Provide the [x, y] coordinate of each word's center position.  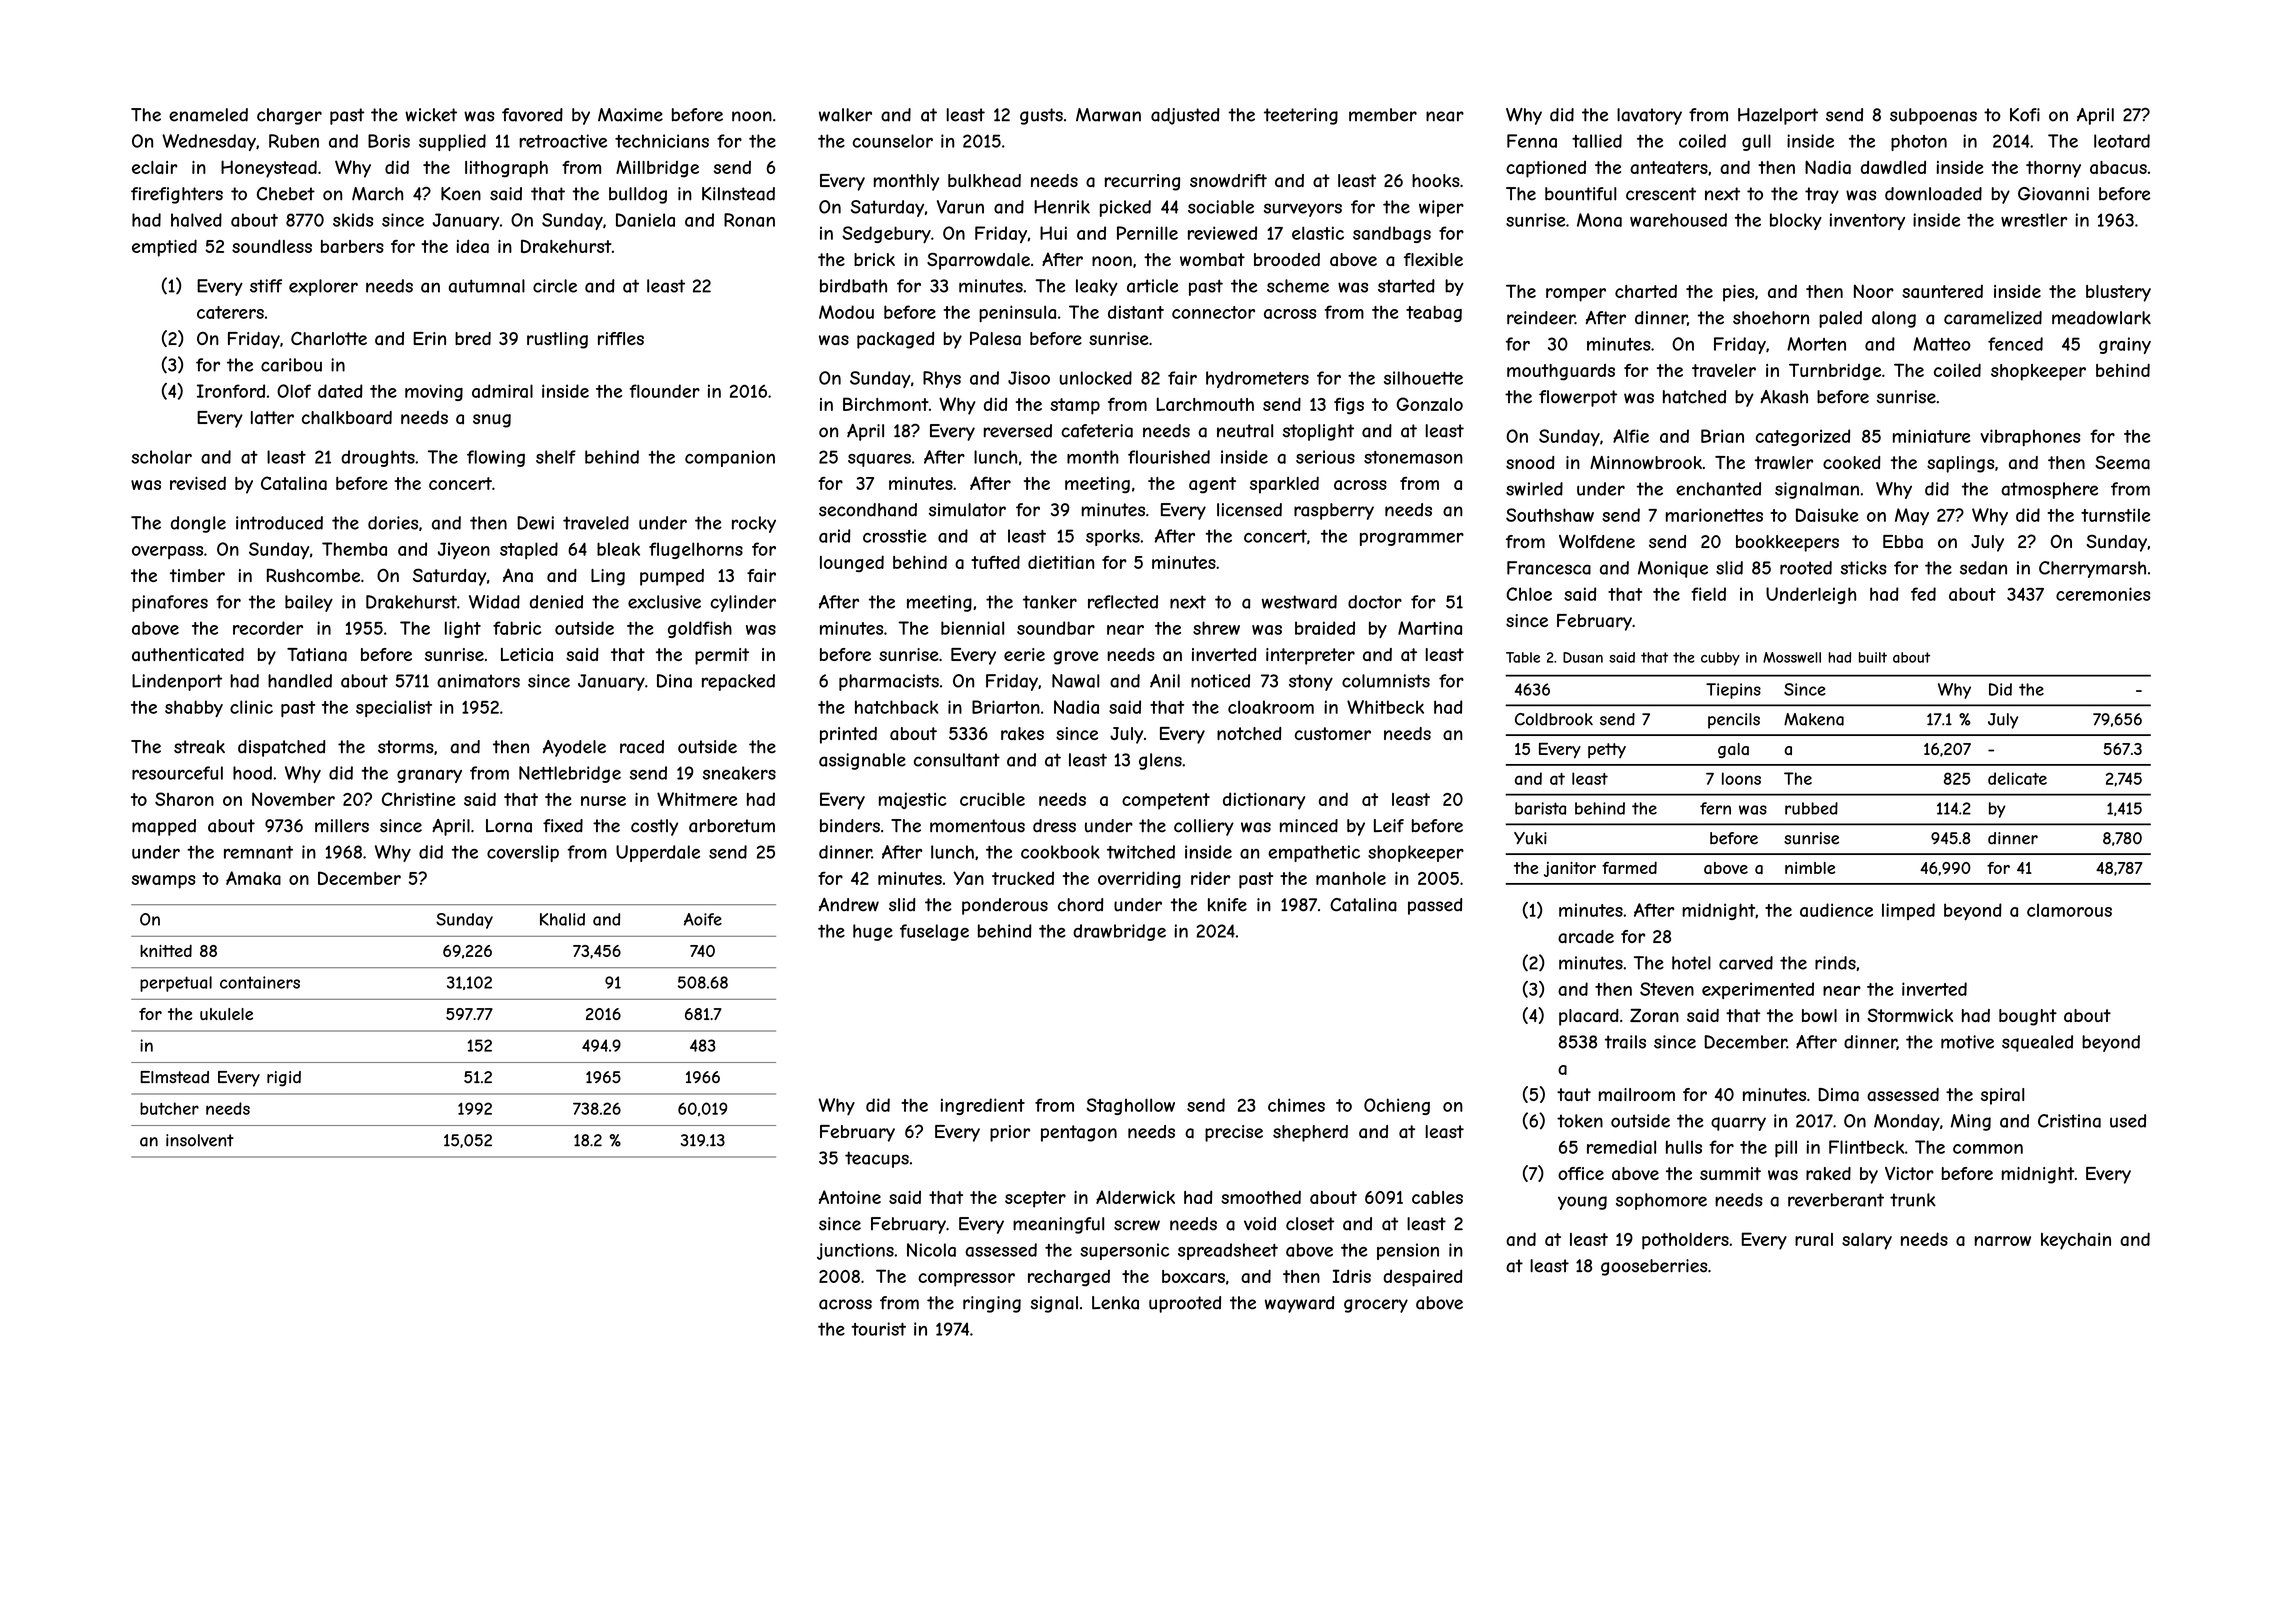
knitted [166, 950]
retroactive [563, 141]
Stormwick [1910, 1015]
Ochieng [1397, 1106]
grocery [1376, 1306]
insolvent [200, 1140]
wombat [1212, 260]
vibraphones [2030, 437]
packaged [895, 340]
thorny [2053, 169]
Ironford [231, 391]
